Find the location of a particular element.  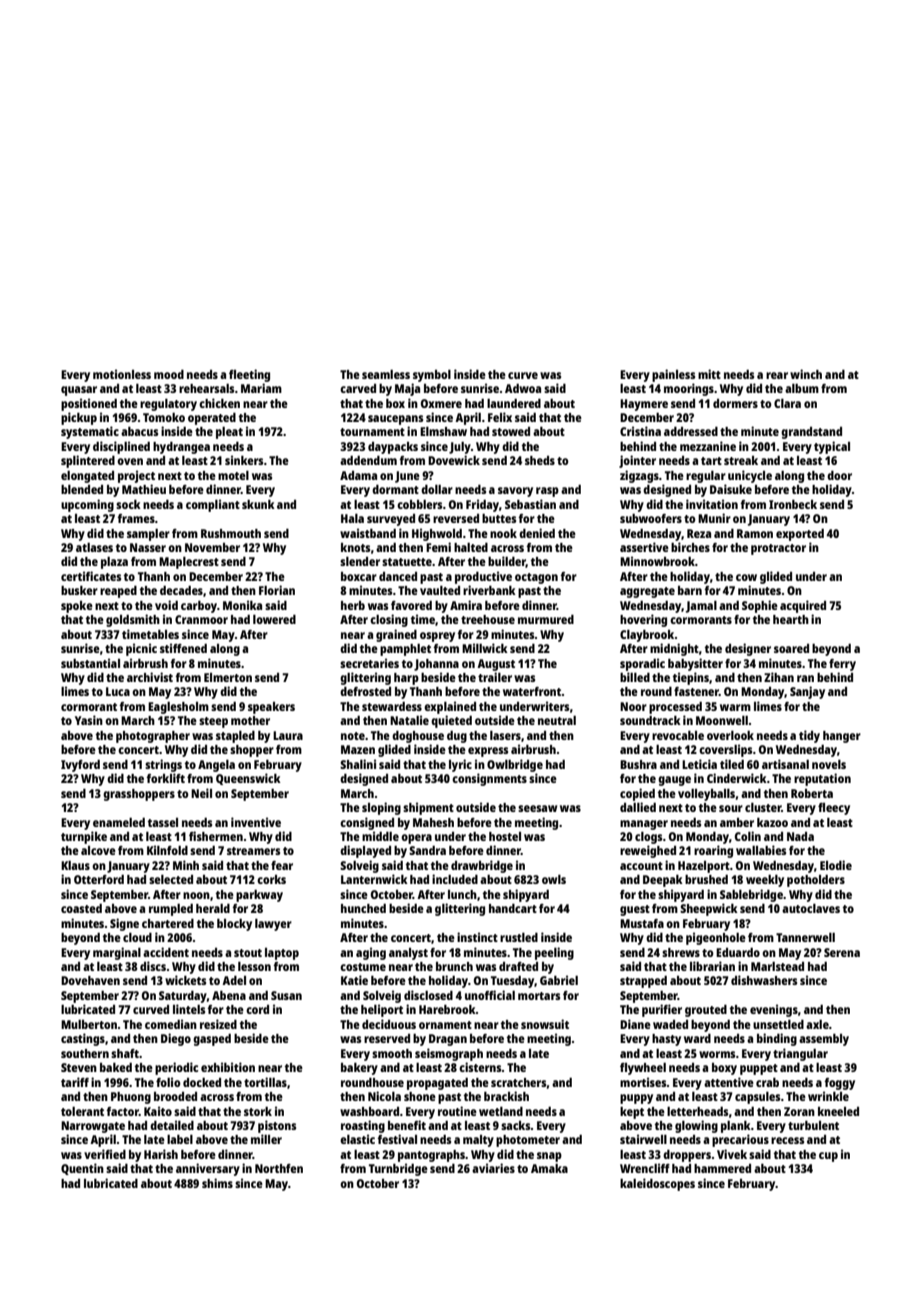

herb is located at coordinates (353, 605).
